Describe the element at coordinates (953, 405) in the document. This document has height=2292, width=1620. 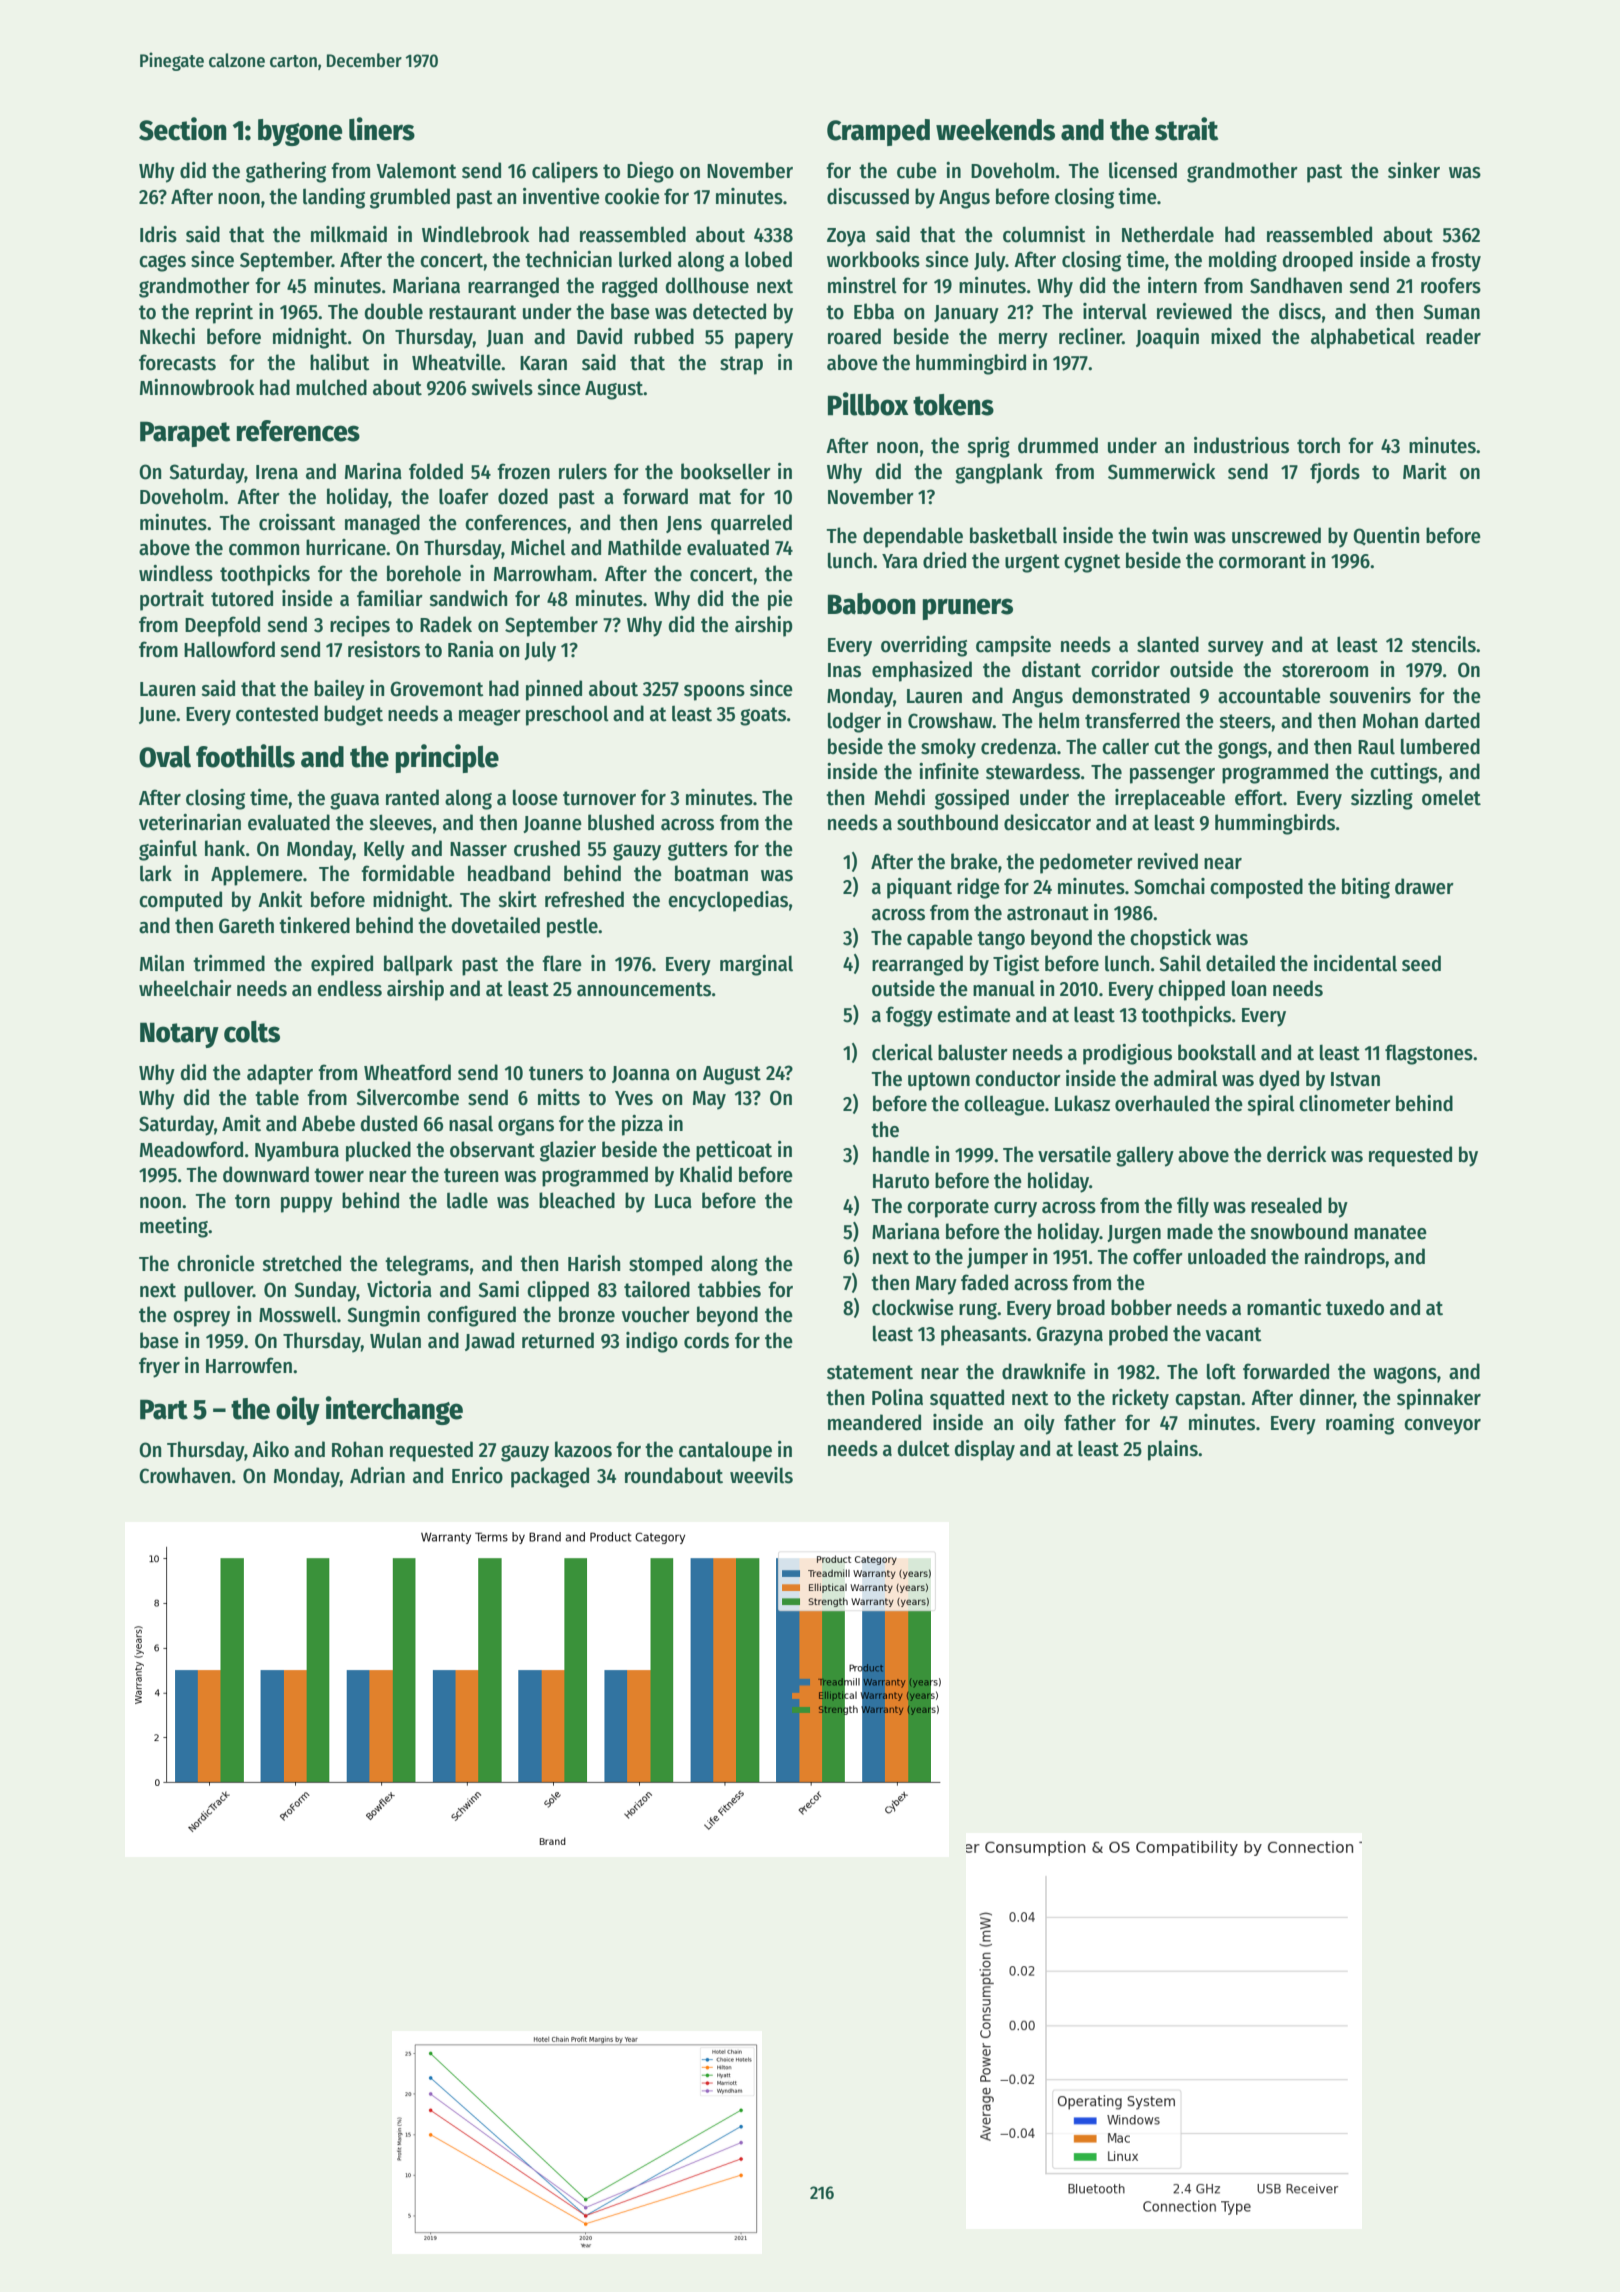
I see `tokens` at that location.
